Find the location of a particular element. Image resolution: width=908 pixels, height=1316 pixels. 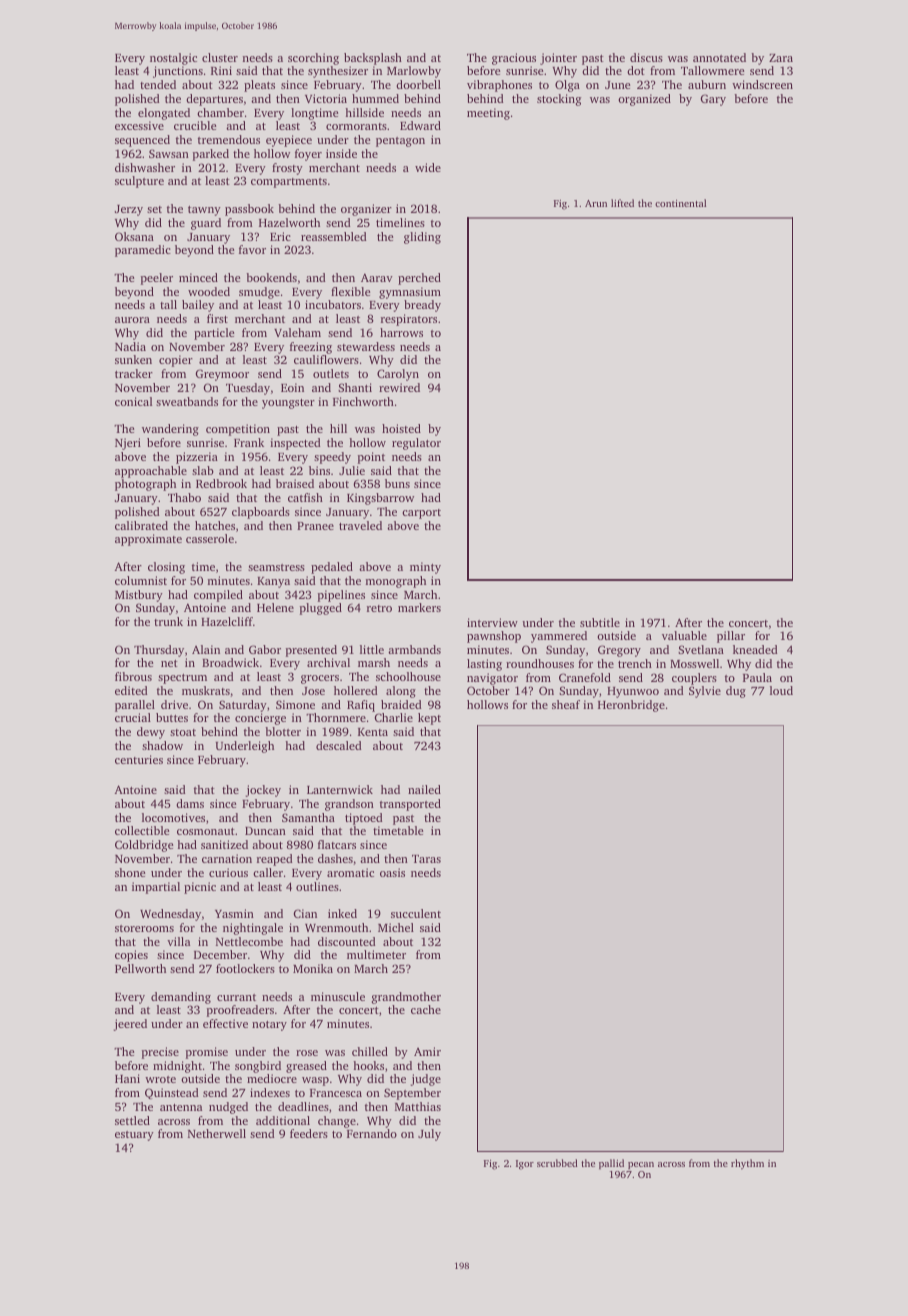

Igor is located at coordinates (525, 1165).
